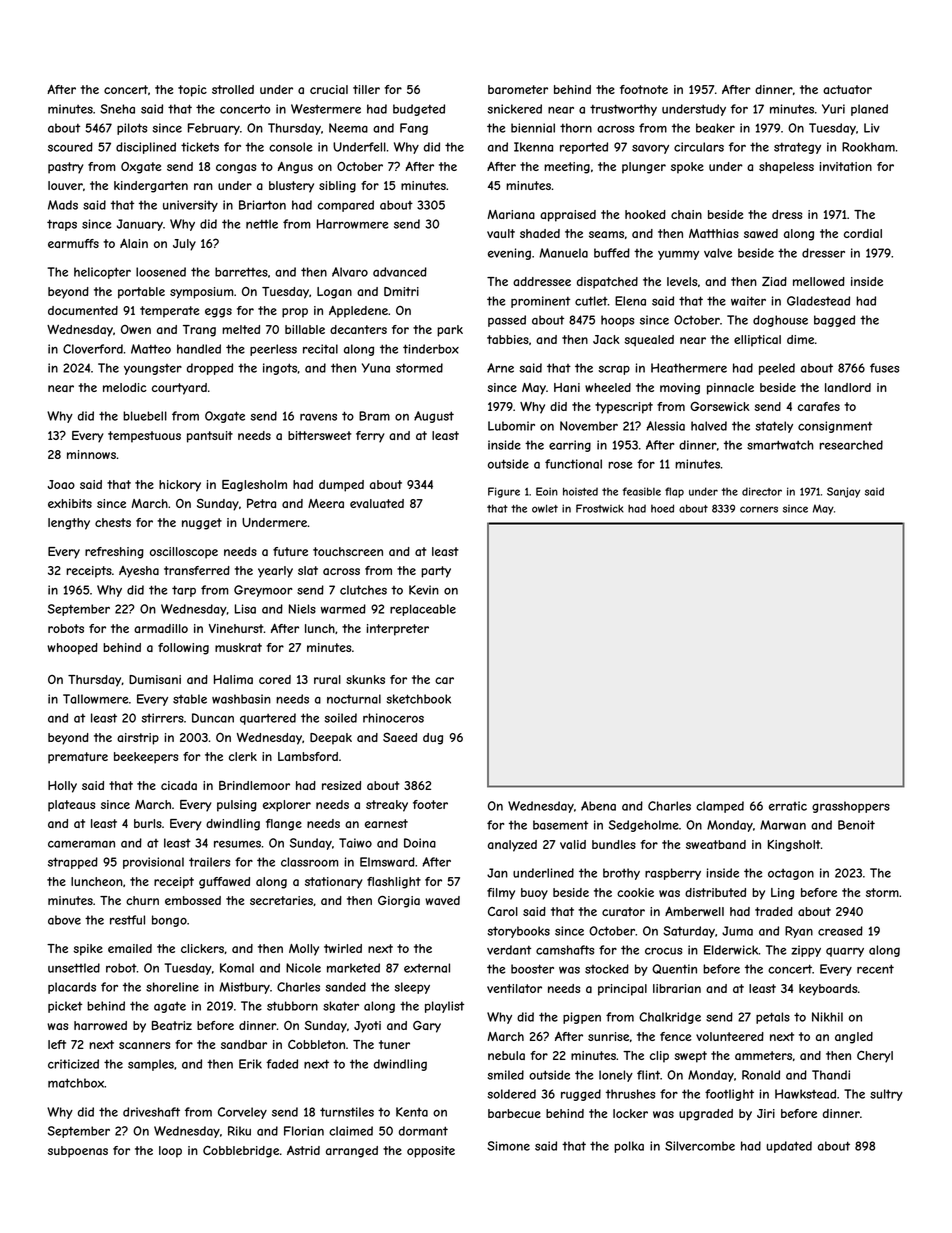 Image resolution: width=952 pixels, height=1233 pixels. Describe the element at coordinates (612, 253) in the screenshot. I see `buffed` at that location.
